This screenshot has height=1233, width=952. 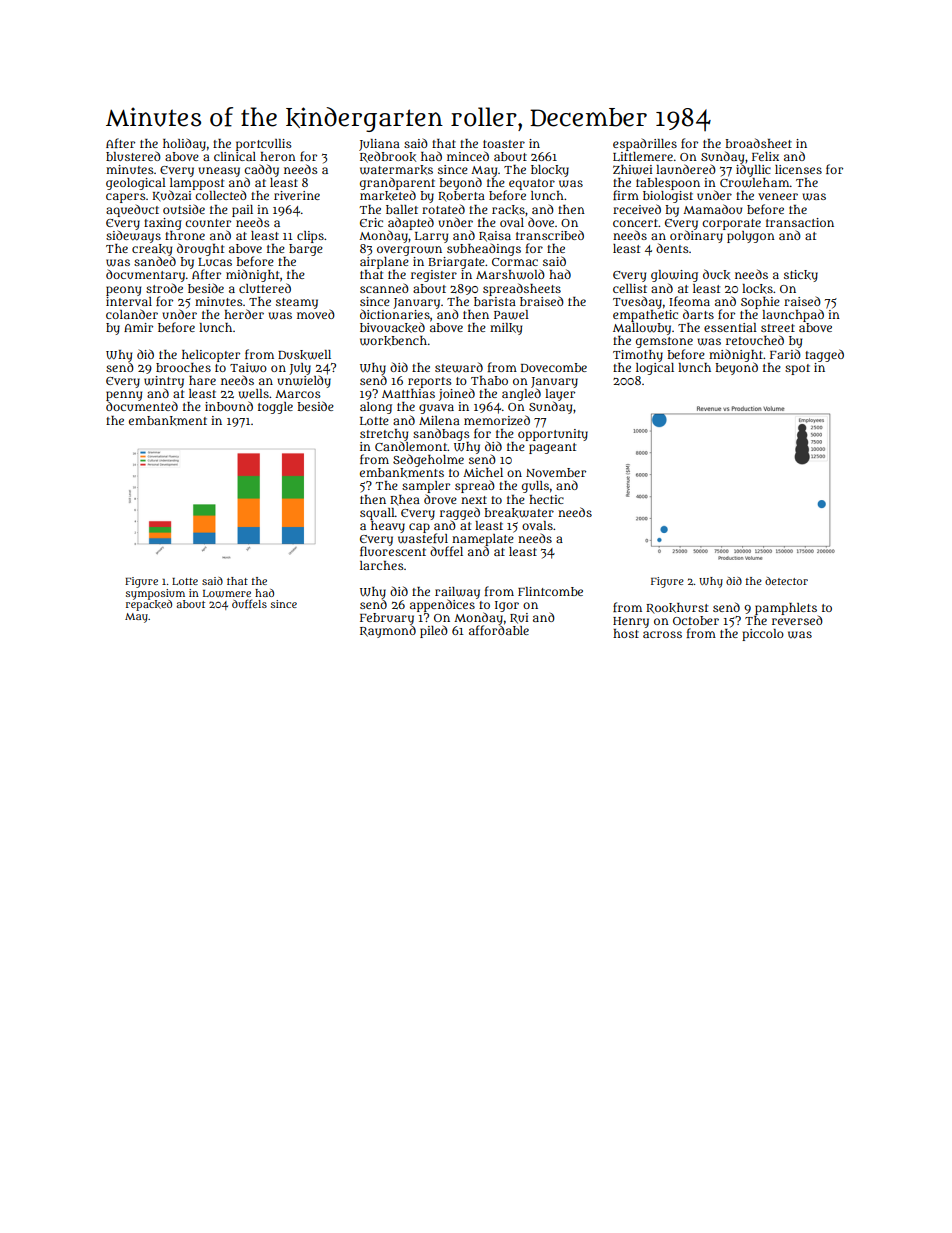 I want to click on piled, so click(x=434, y=631).
